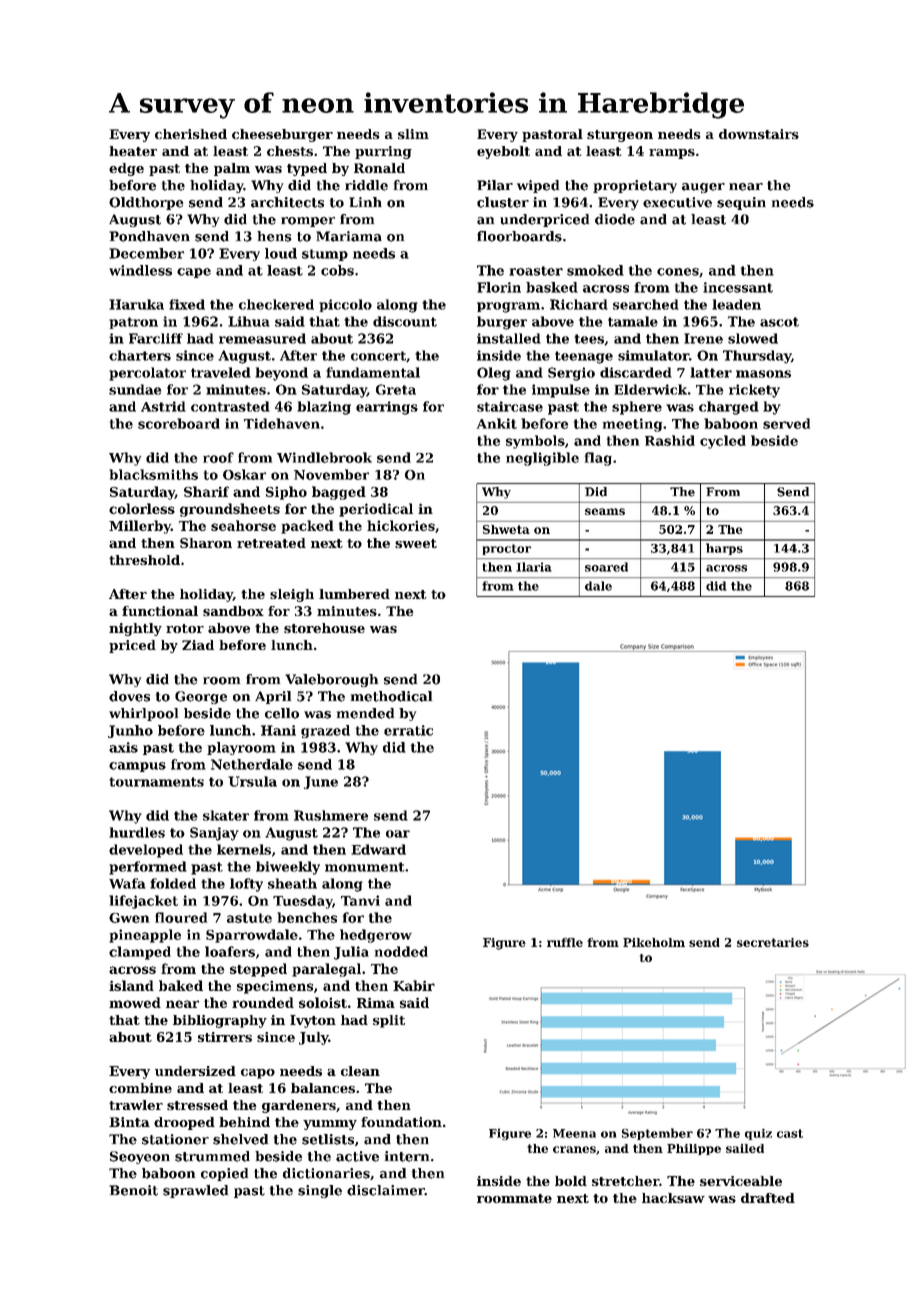  I want to click on Pikeholm, so click(654, 942).
